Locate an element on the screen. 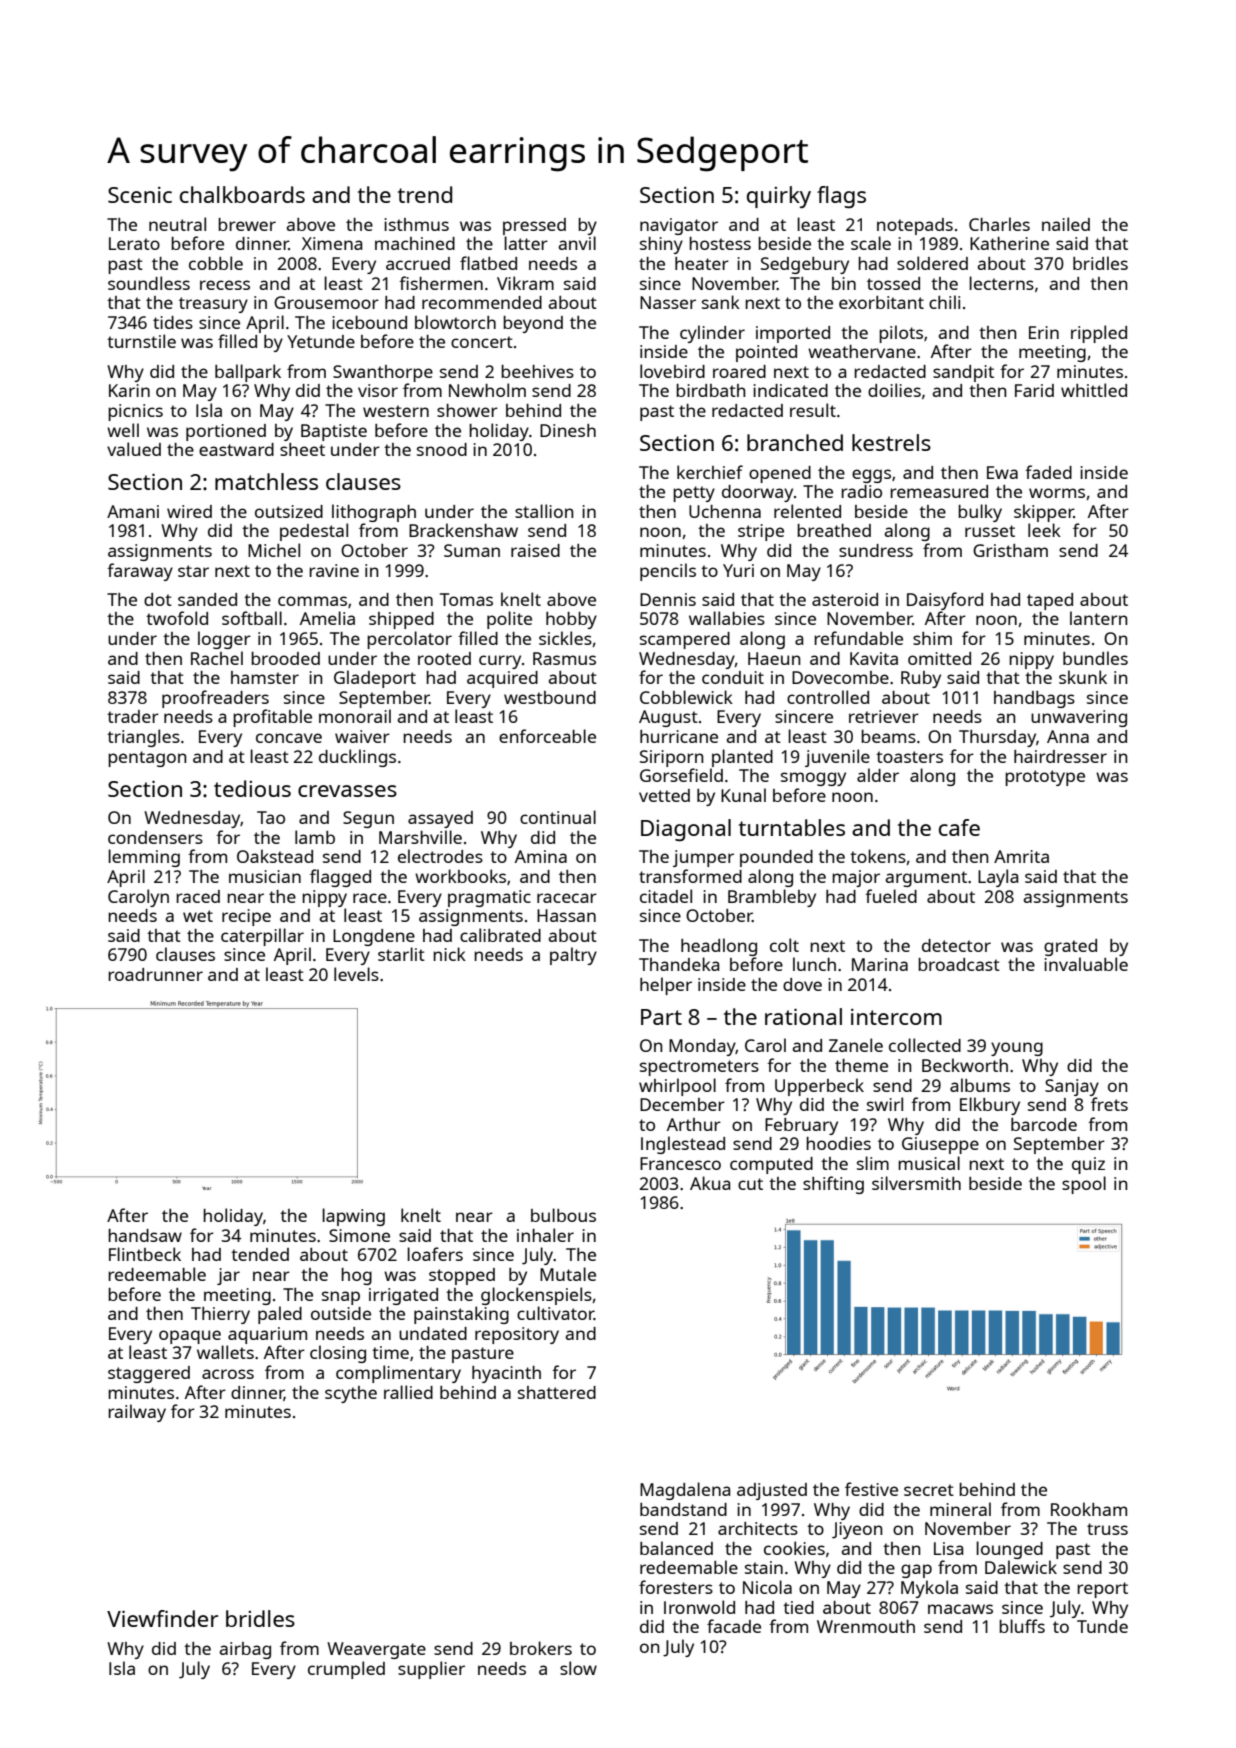 This screenshot has width=1236, height=1748. Ximena is located at coordinates (332, 243).
